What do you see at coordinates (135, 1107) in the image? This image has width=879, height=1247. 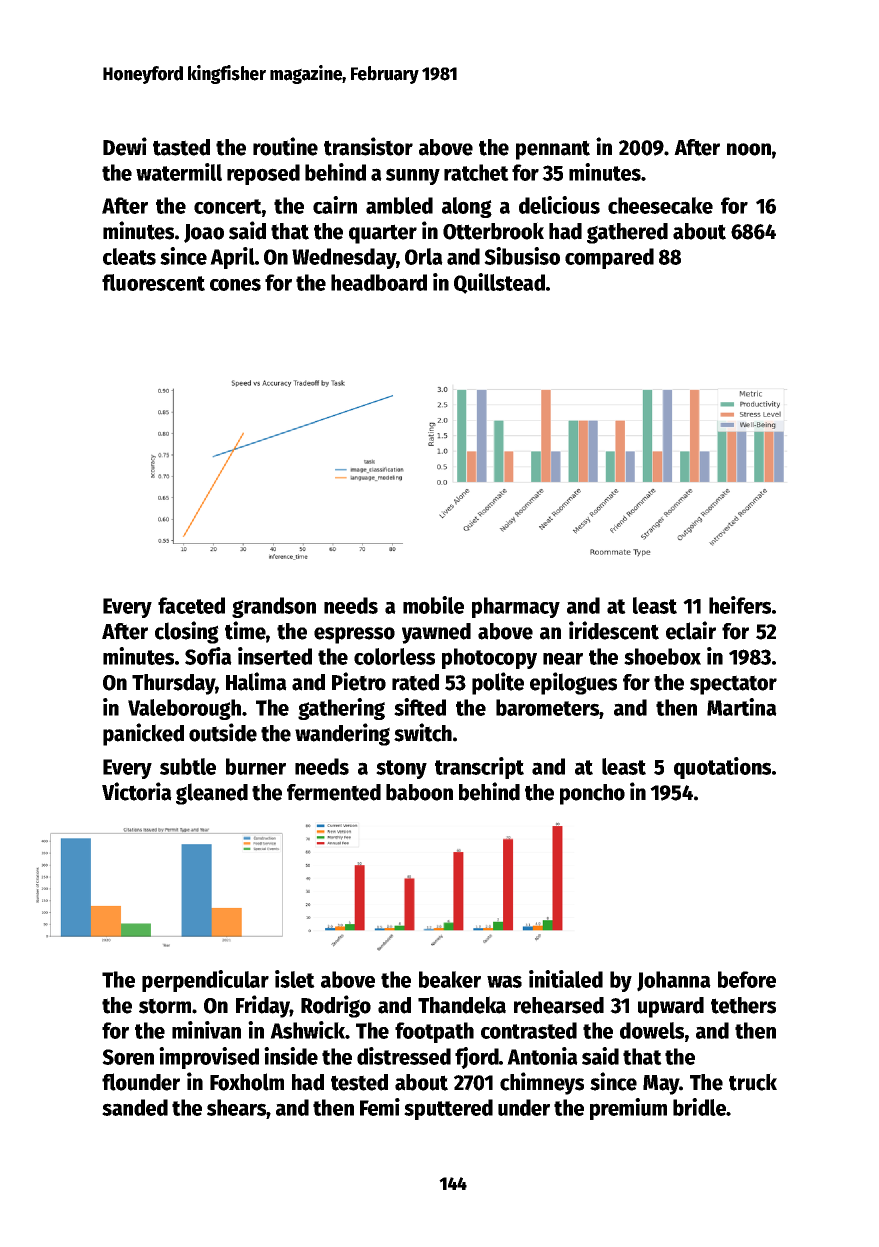 I see `sanded` at bounding box center [135, 1107].
